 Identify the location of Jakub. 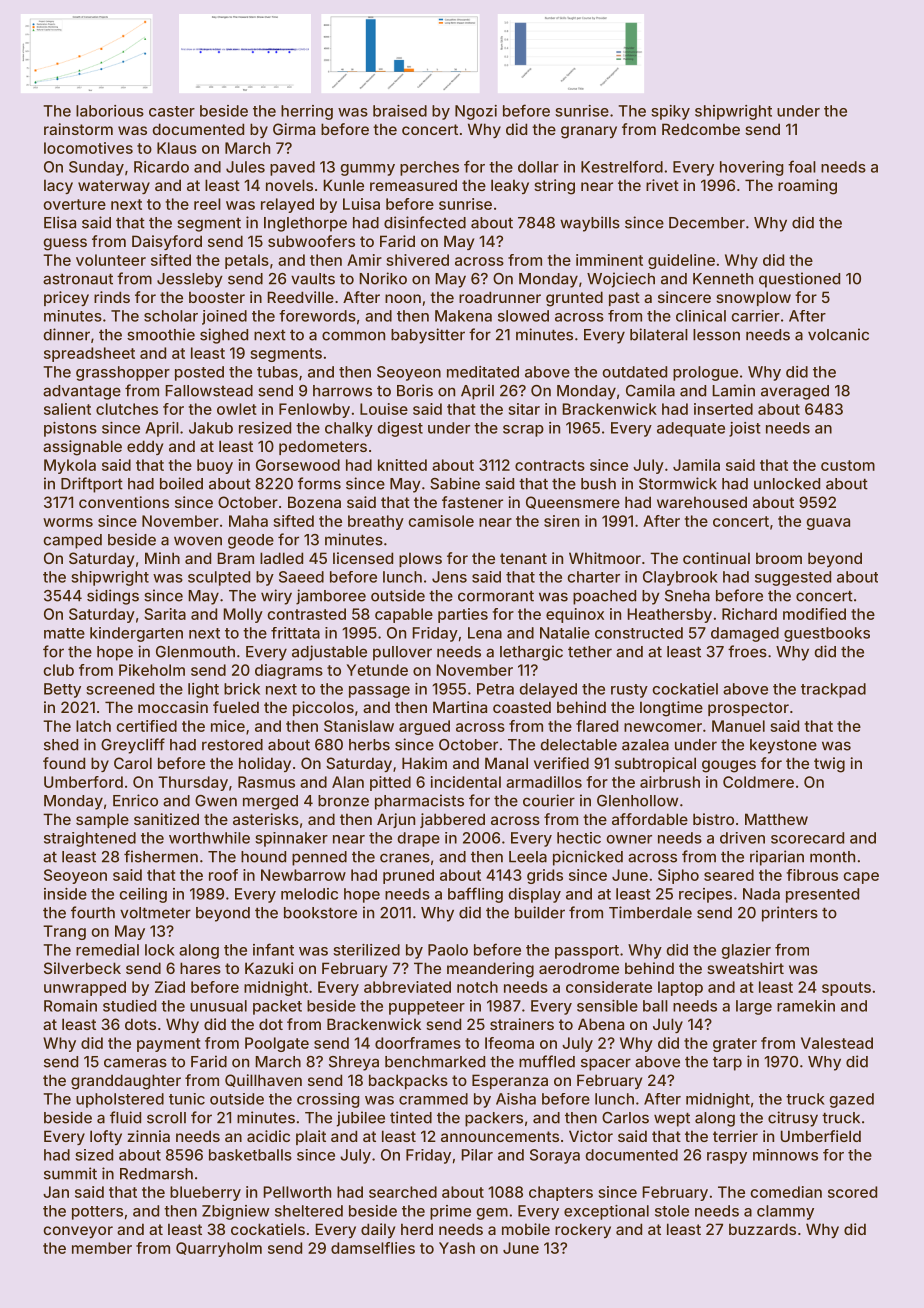
(211, 428).
